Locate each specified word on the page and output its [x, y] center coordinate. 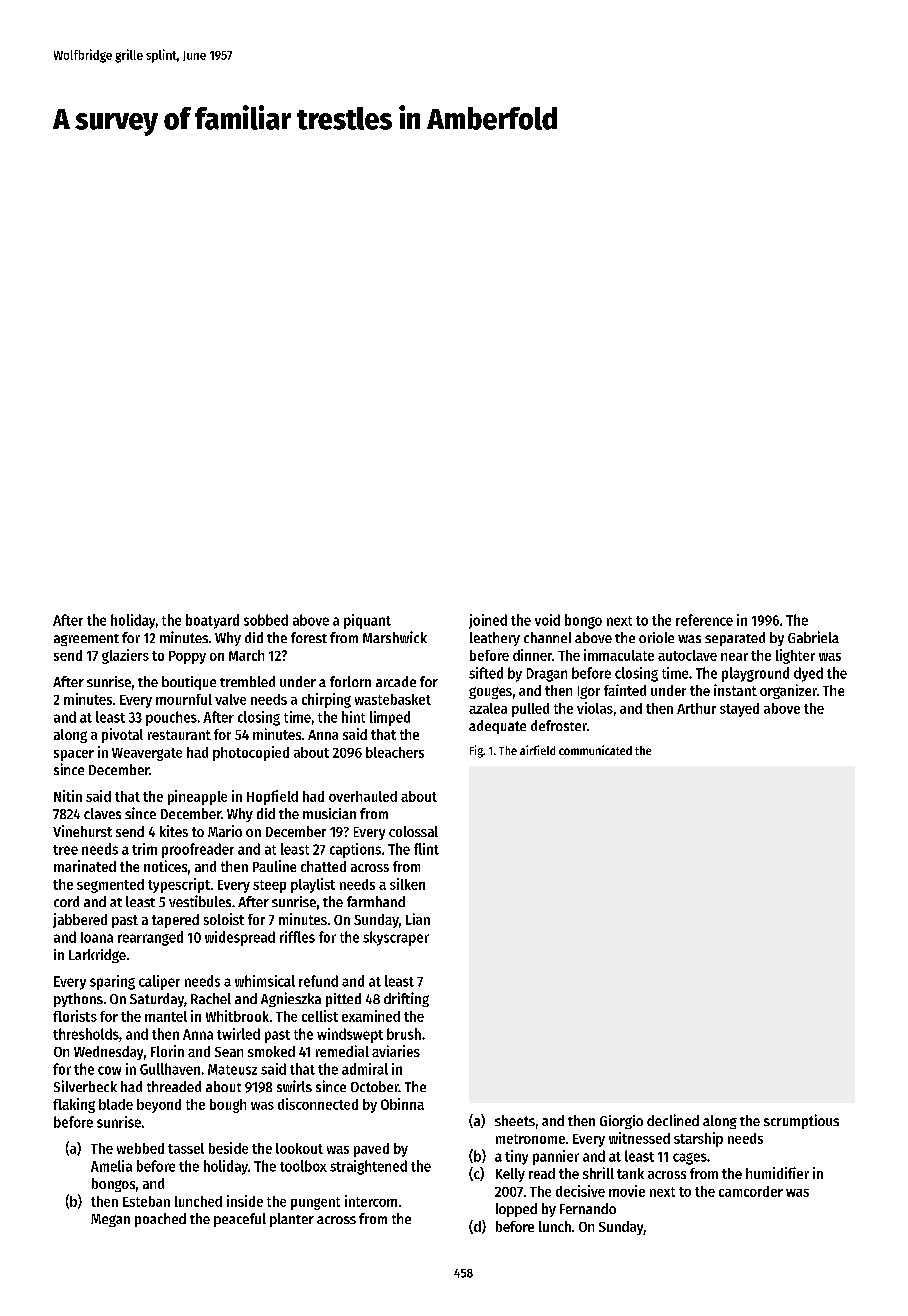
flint [426, 849]
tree [65, 850]
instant [735, 690]
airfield [537, 750]
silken [407, 884]
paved [371, 1150]
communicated [595, 750]
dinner [532, 655]
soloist [224, 919]
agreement [86, 640]
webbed [140, 1148]
